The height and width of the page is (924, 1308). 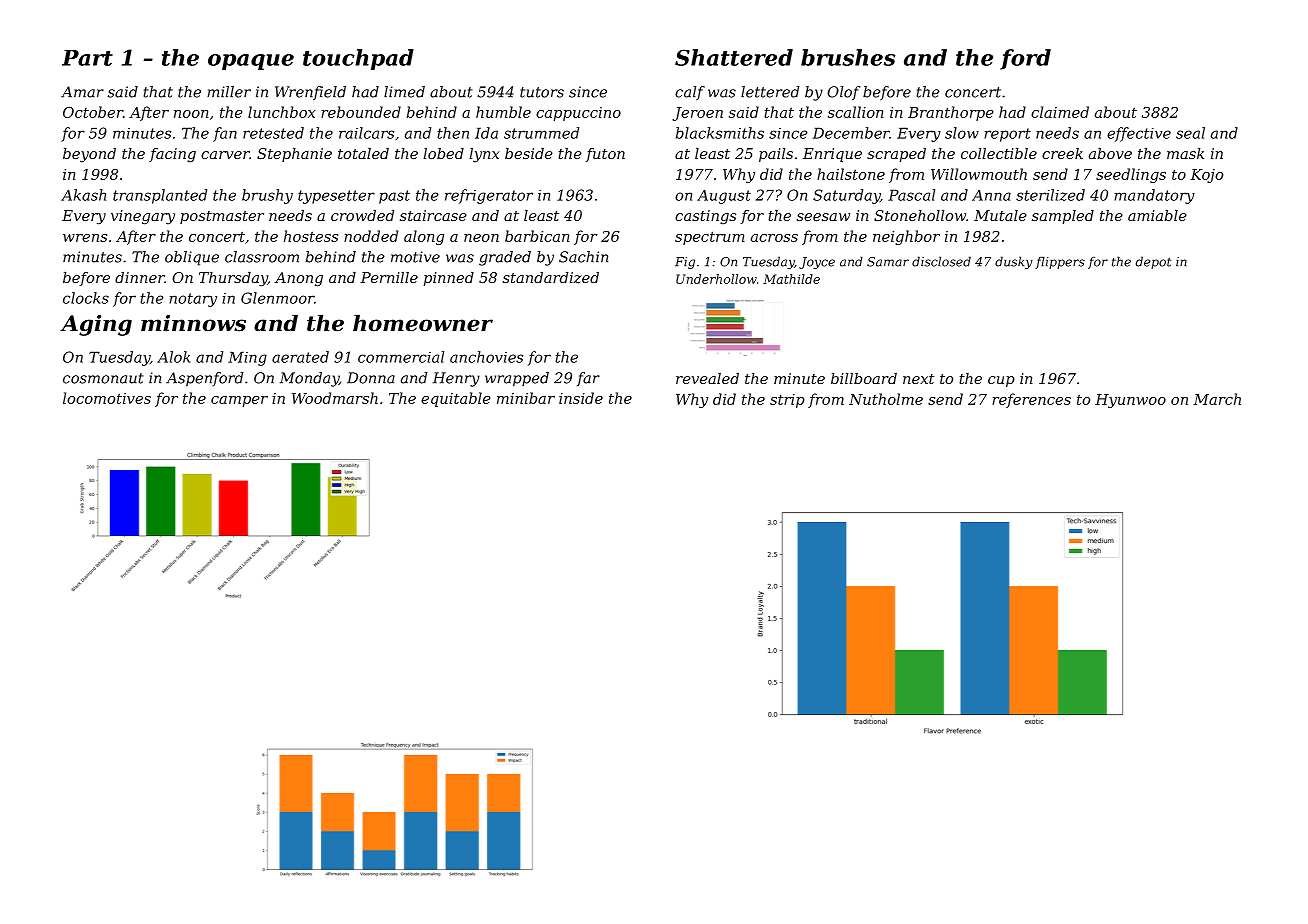 I want to click on camper, so click(x=239, y=401).
